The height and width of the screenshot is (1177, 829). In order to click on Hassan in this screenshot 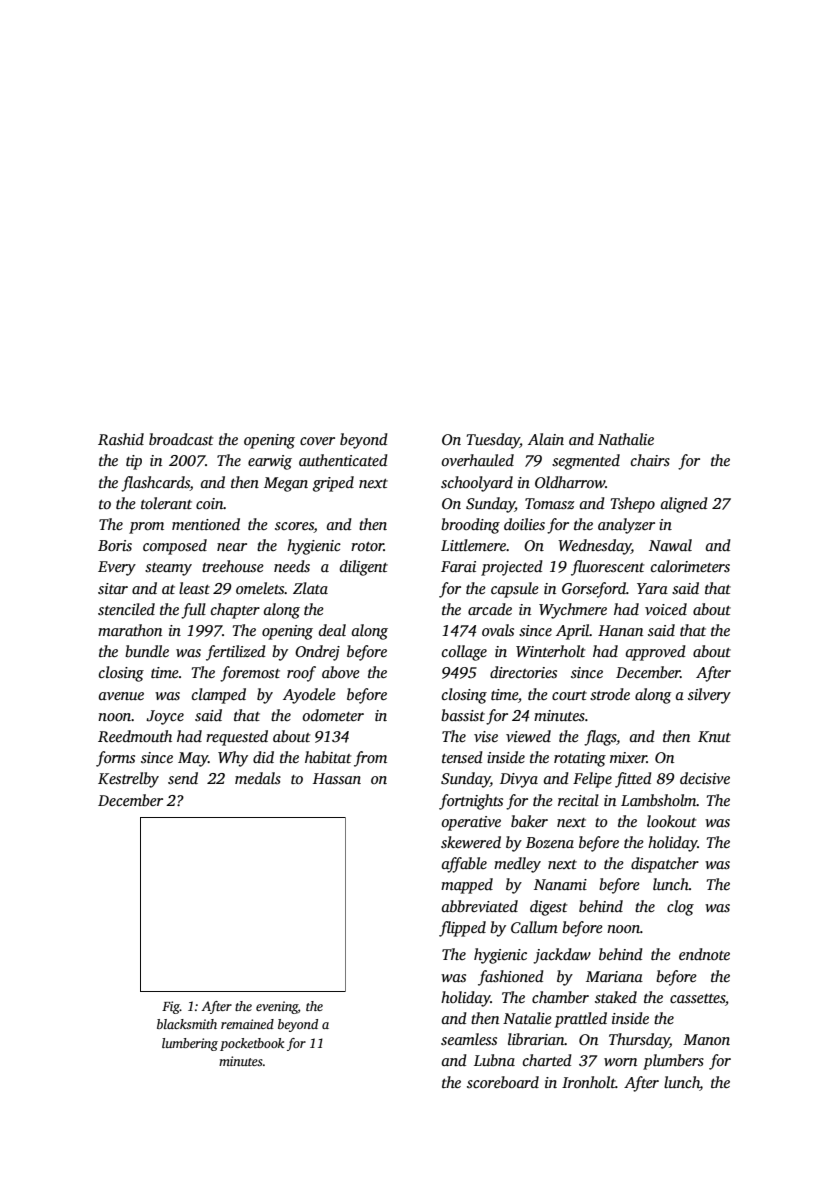, I will do `click(337, 778)`.
